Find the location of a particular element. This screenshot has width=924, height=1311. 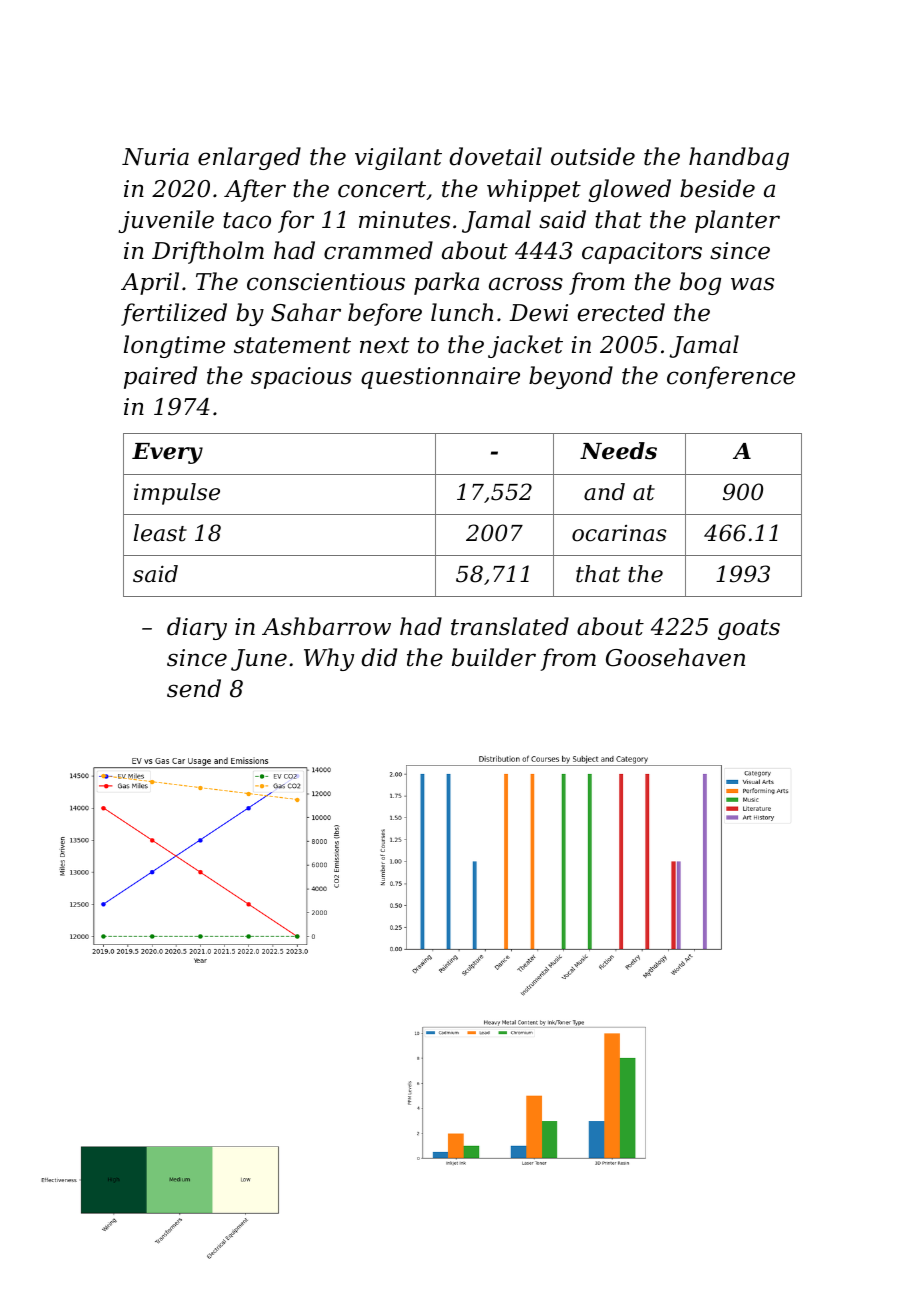

spacious is located at coordinates (301, 378).
